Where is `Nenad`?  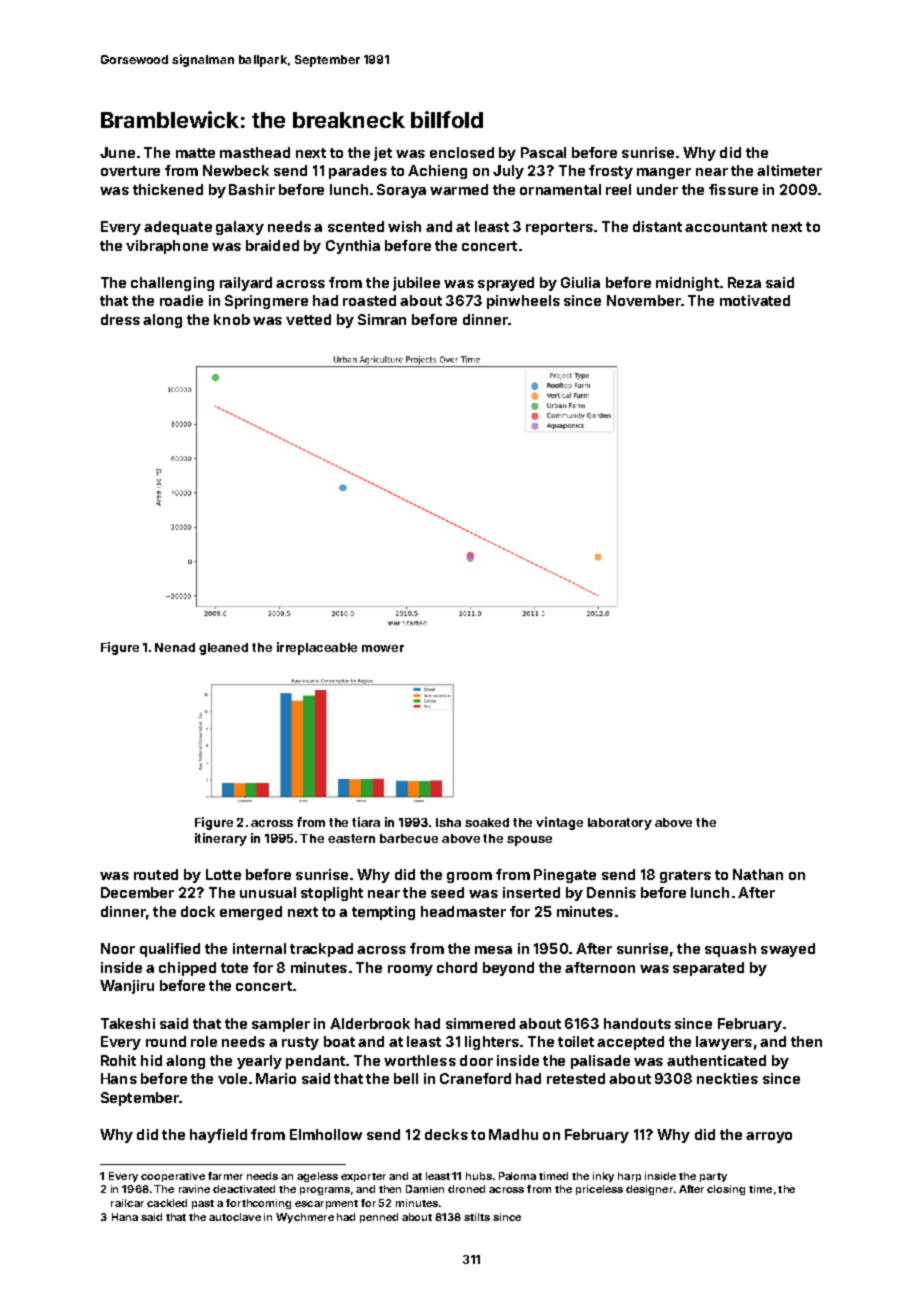
Nenad is located at coordinates (175, 647).
